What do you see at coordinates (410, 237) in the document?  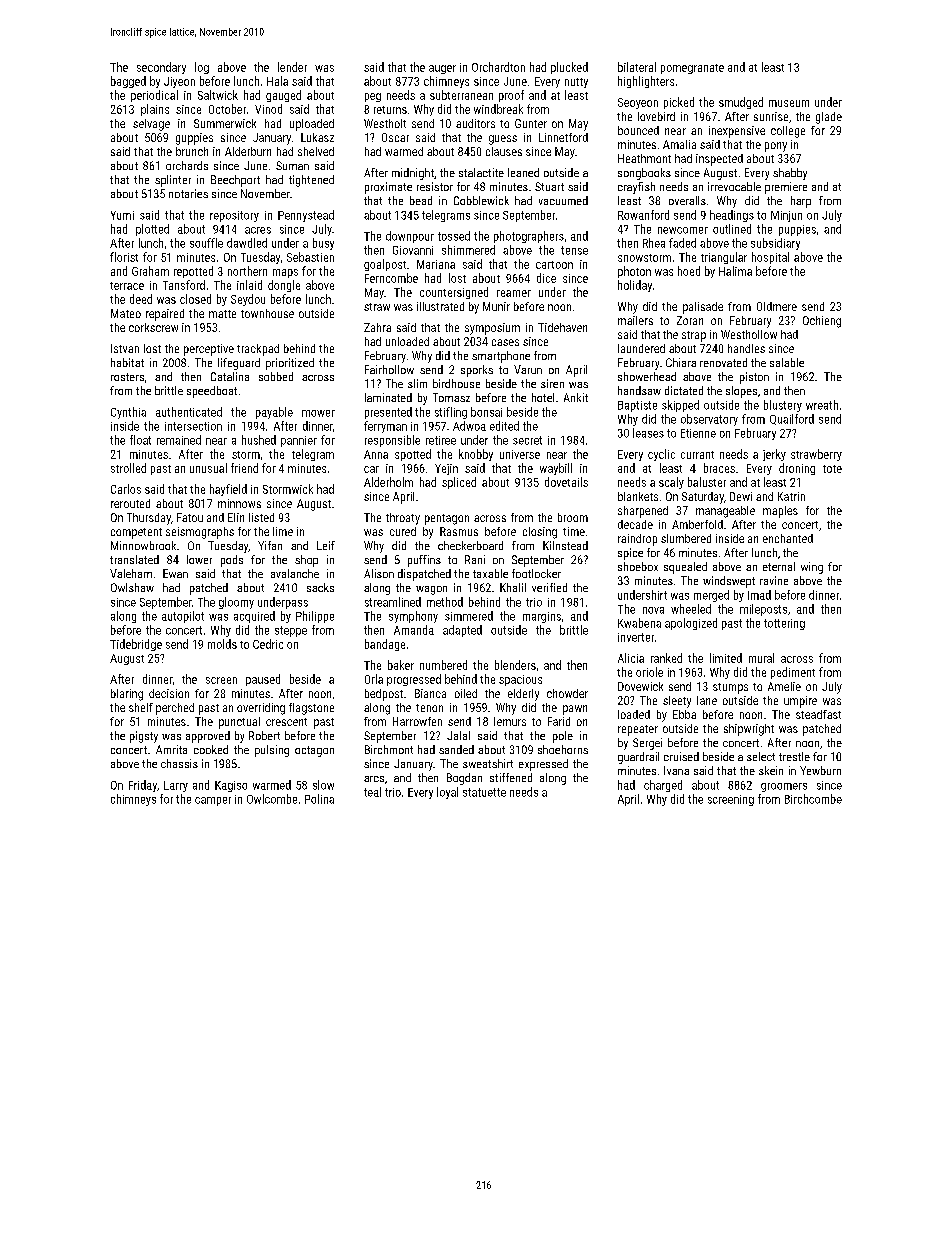 I see `downpour` at bounding box center [410, 237].
